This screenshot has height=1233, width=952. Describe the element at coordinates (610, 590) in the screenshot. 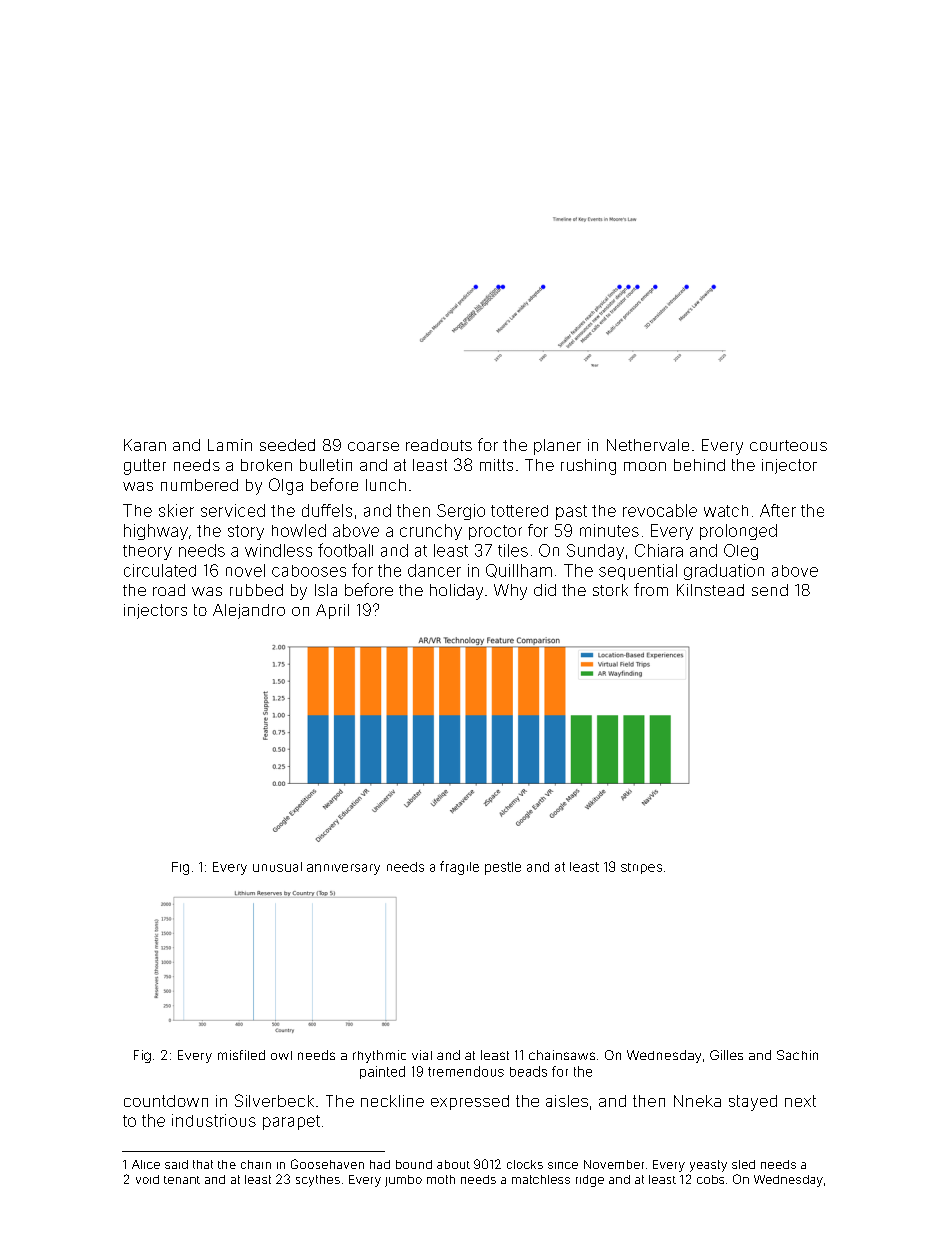

I see `stork` at that location.
